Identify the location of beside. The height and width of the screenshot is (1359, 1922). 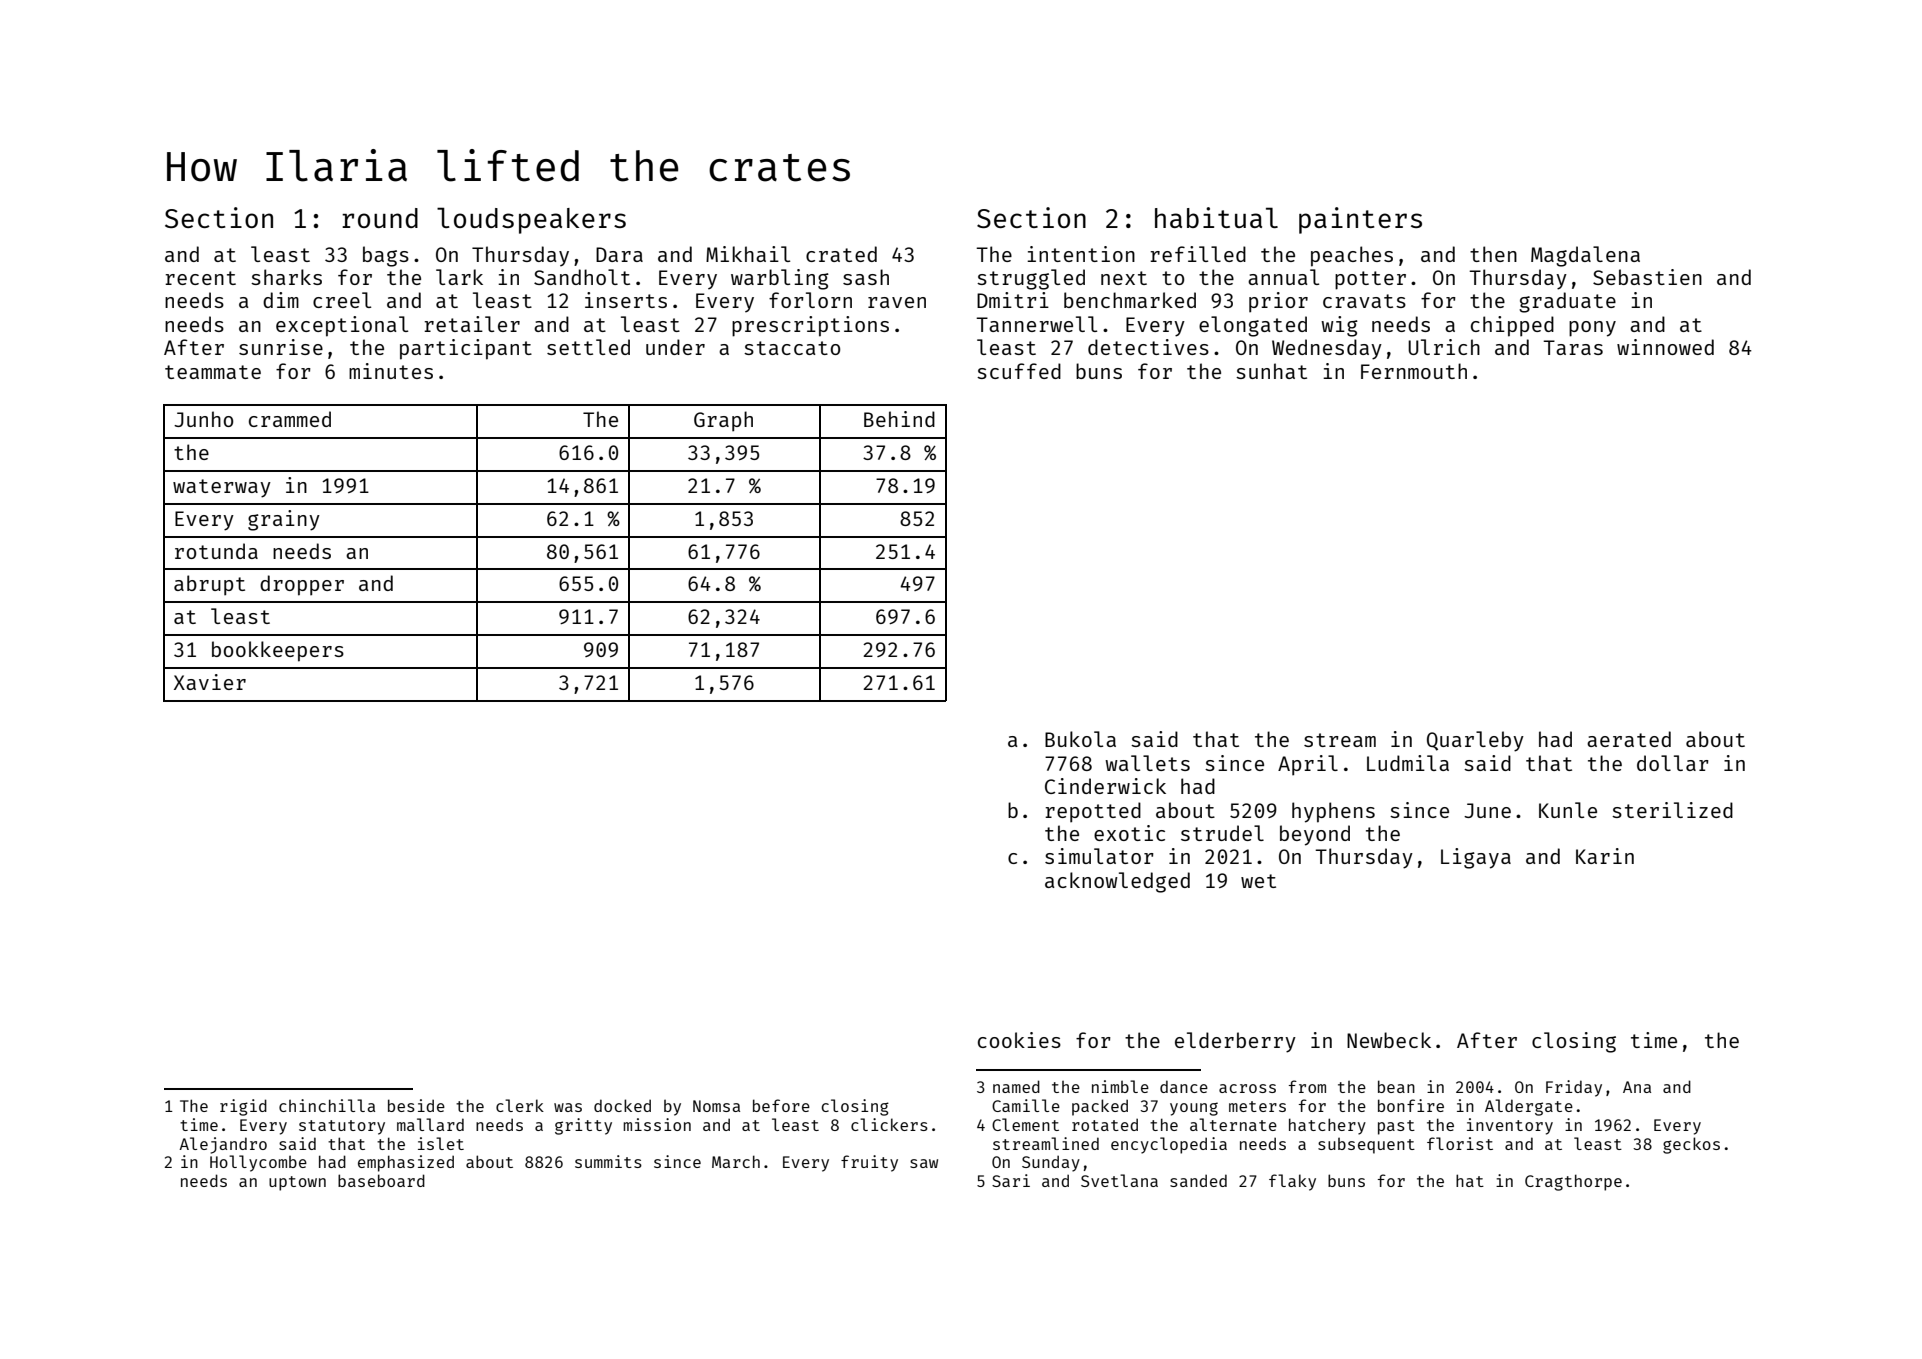
(416, 1105).
